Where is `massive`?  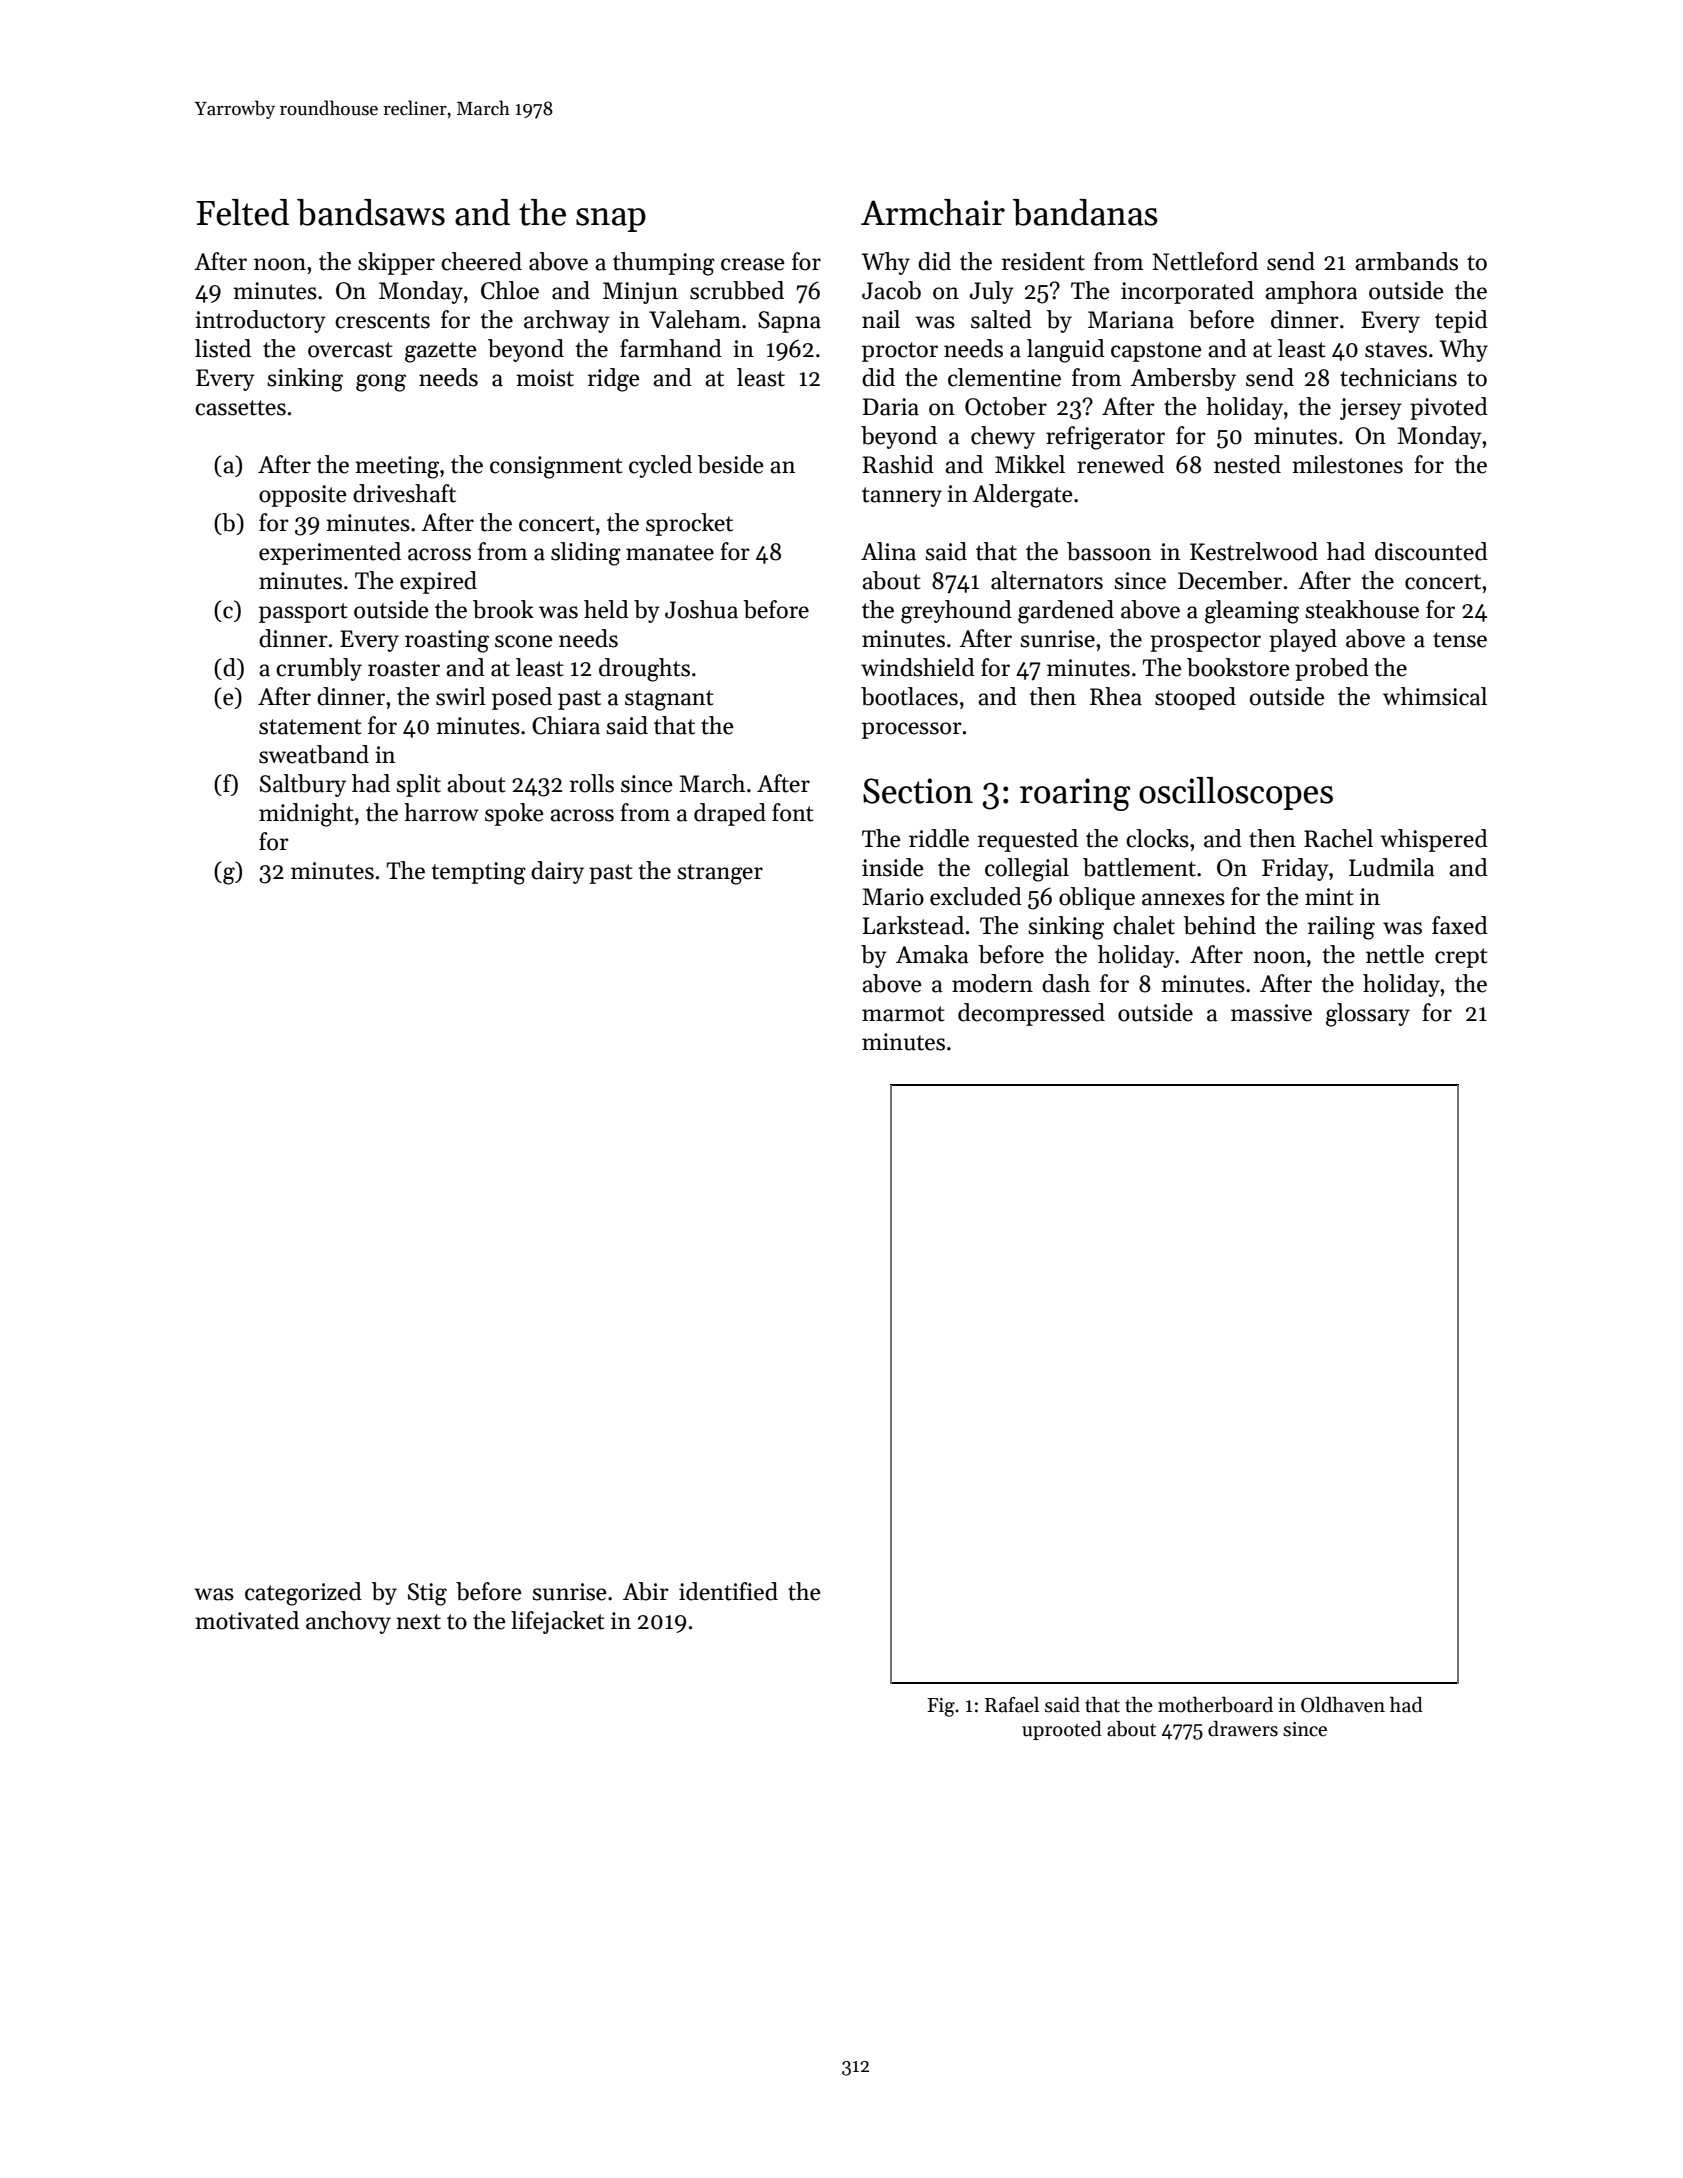
massive is located at coordinates (1271, 1013).
